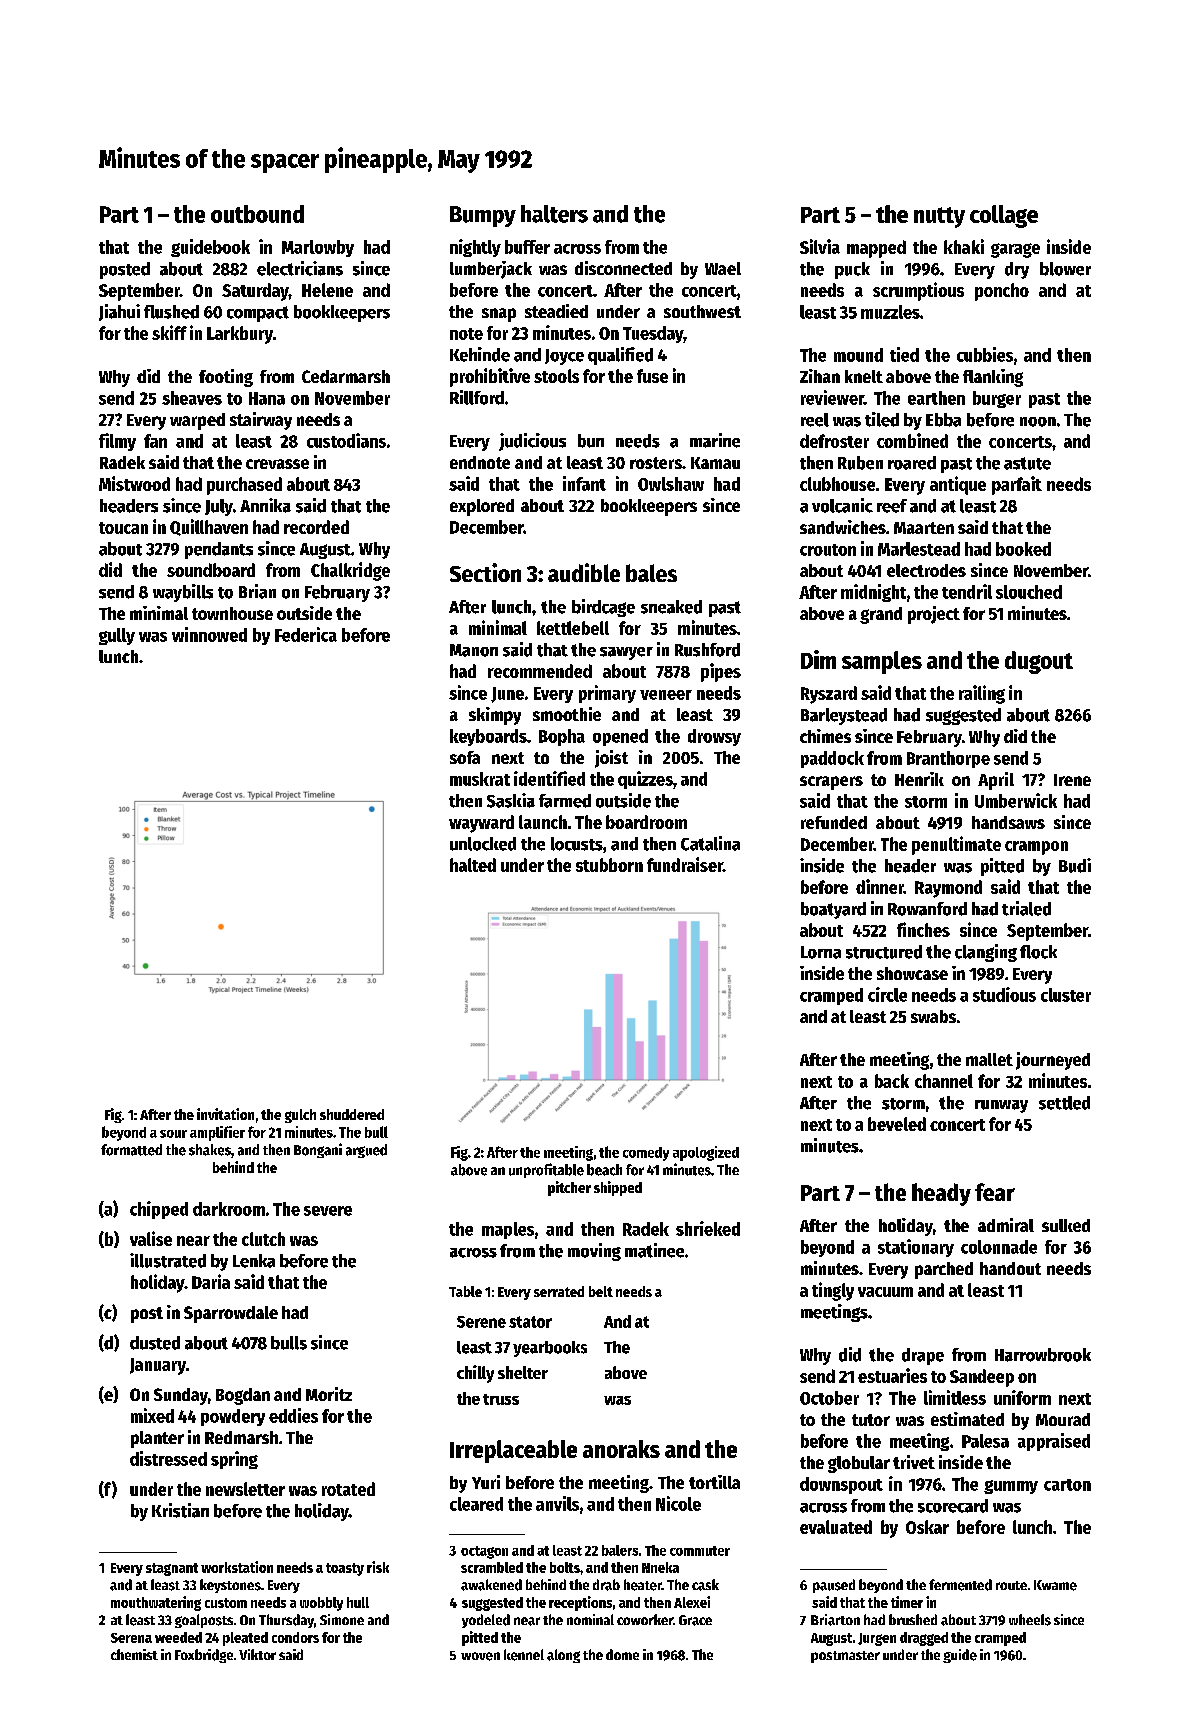  I want to click on halters, so click(554, 214).
